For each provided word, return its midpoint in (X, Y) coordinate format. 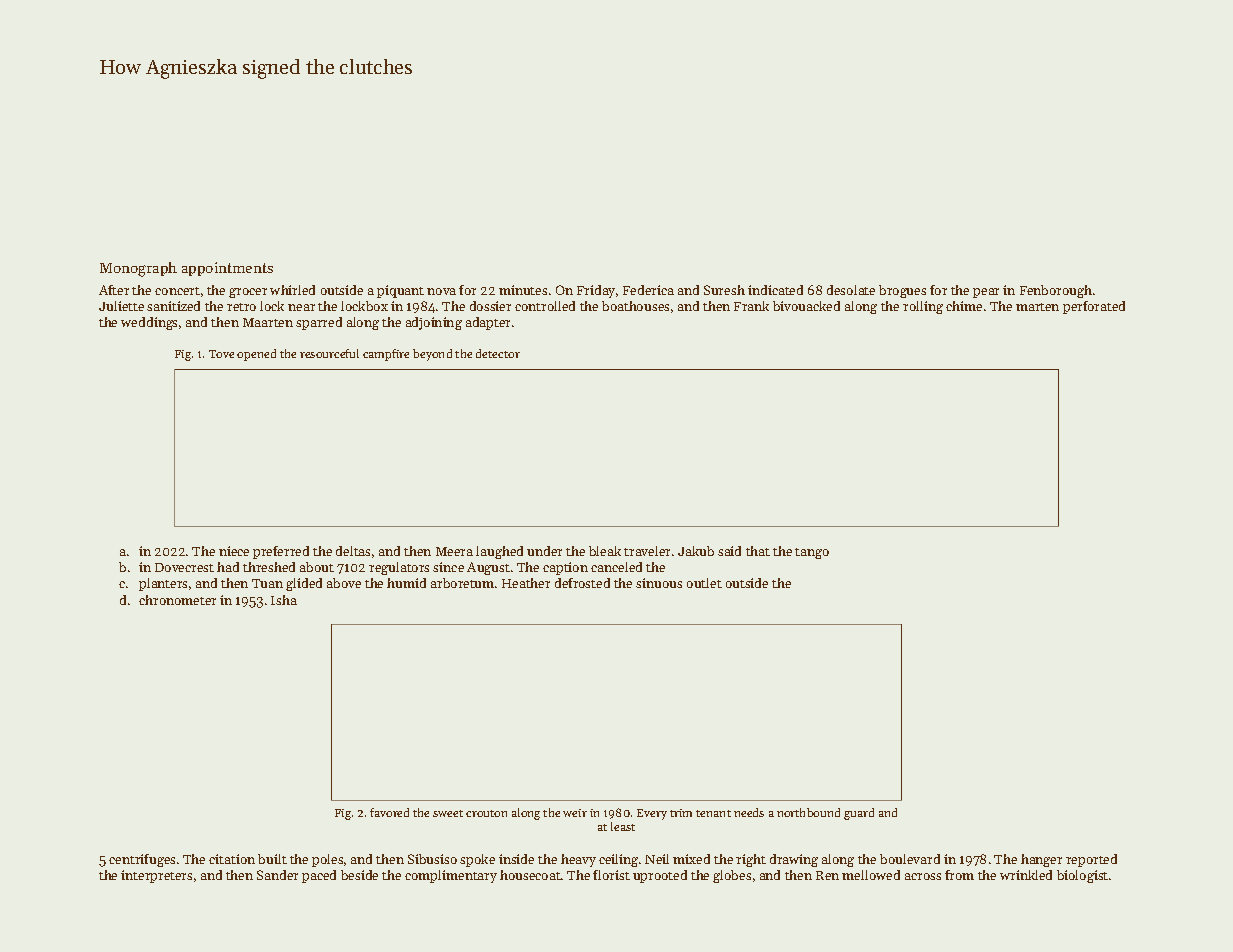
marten (1037, 307)
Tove (221, 354)
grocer (248, 293)
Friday (596, 291)
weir (575, 813)
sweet (448, 813)
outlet (704, 583)
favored (389, 812)
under (544, 551)
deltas (353, 551)
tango (812, 553)
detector (498, 353)
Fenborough (1056, 291)
